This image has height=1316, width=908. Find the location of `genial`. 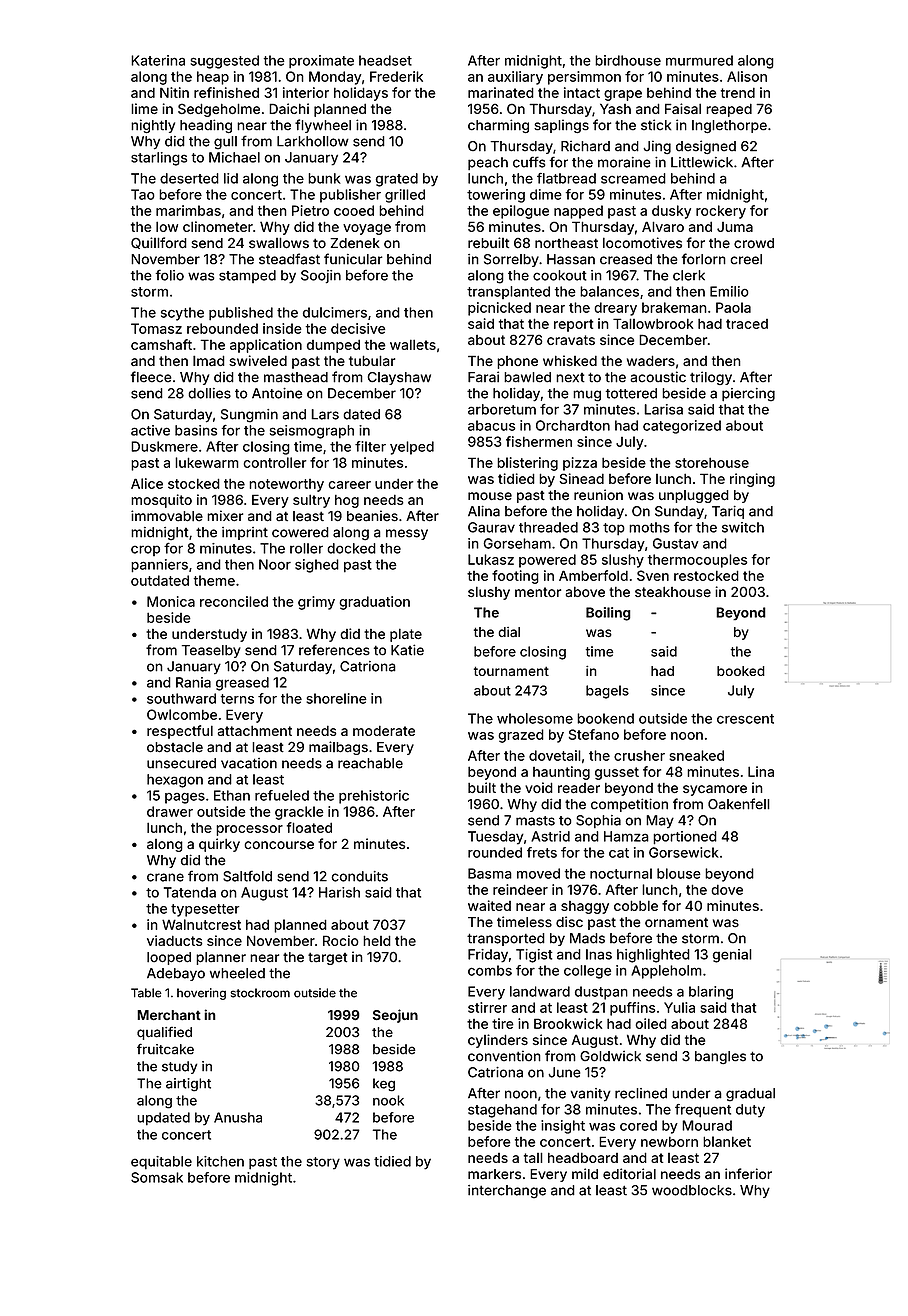

genial is located at coordinates (732, 956).
